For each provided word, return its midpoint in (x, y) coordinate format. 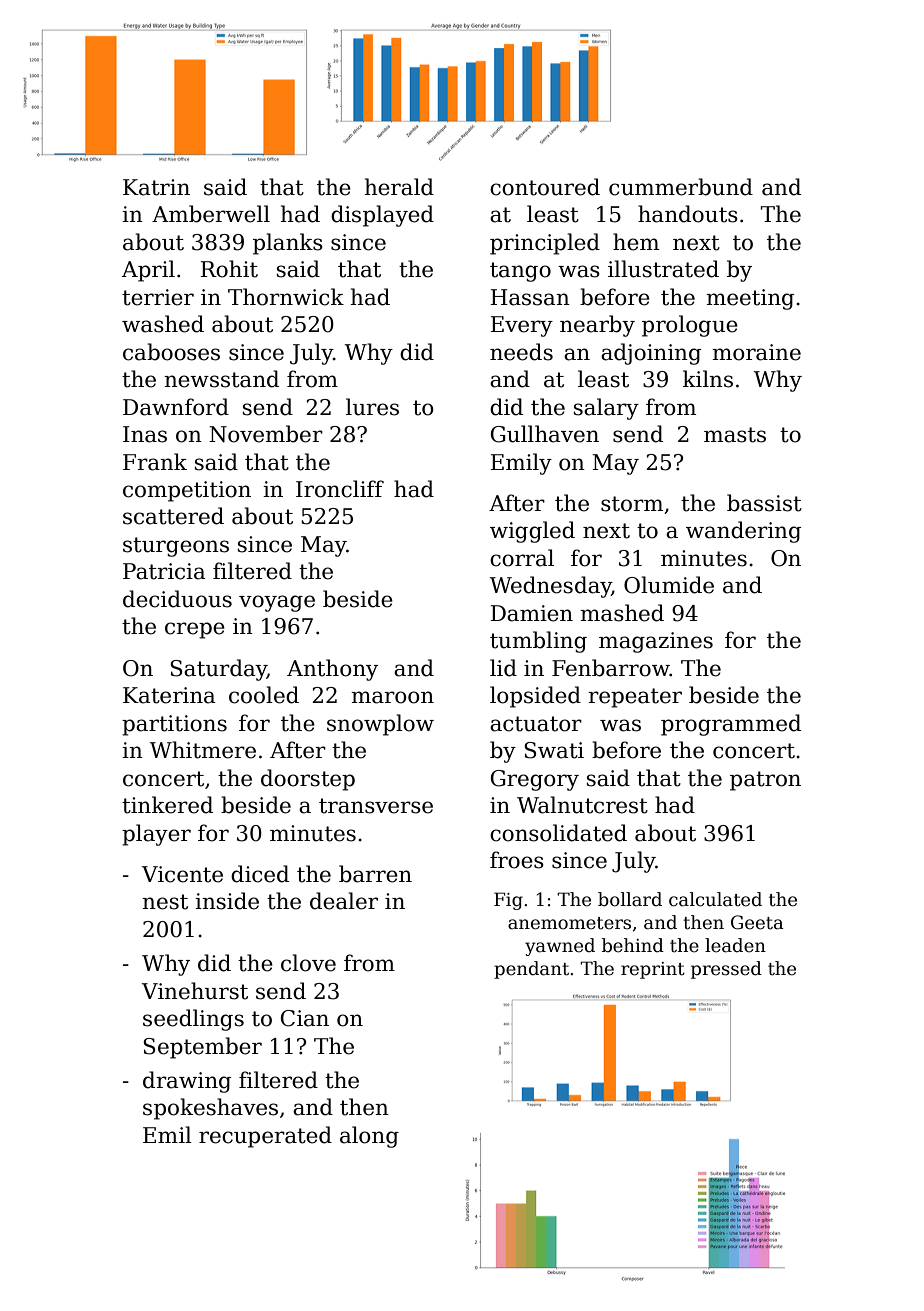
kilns (708, 379)
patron (765, 781)
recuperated (265, 1137)
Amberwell (211, 214)
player (156, 835)
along (369, 1137)
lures (372, 407)
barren (375, 874)
